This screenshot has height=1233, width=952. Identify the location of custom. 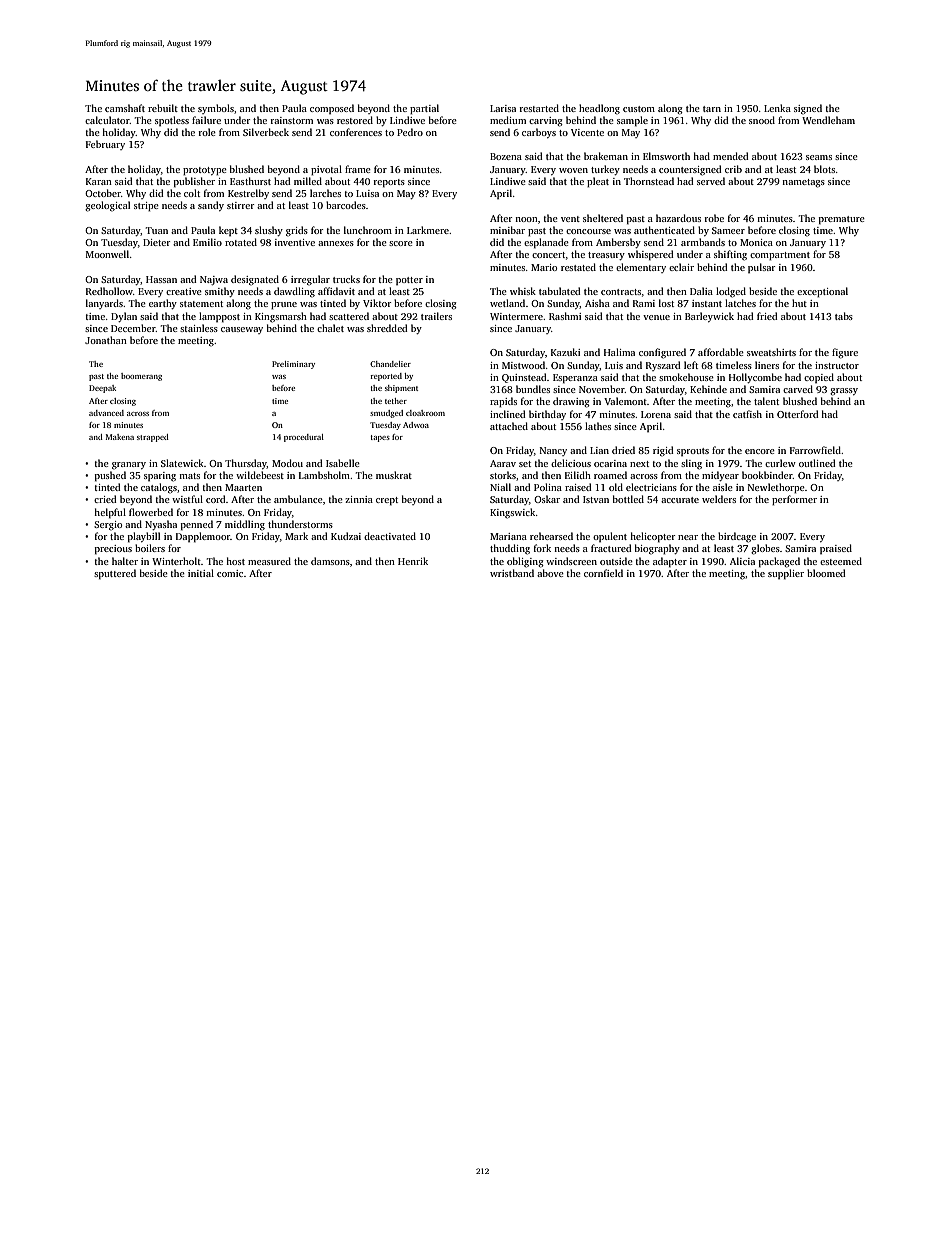
(639, 109).
